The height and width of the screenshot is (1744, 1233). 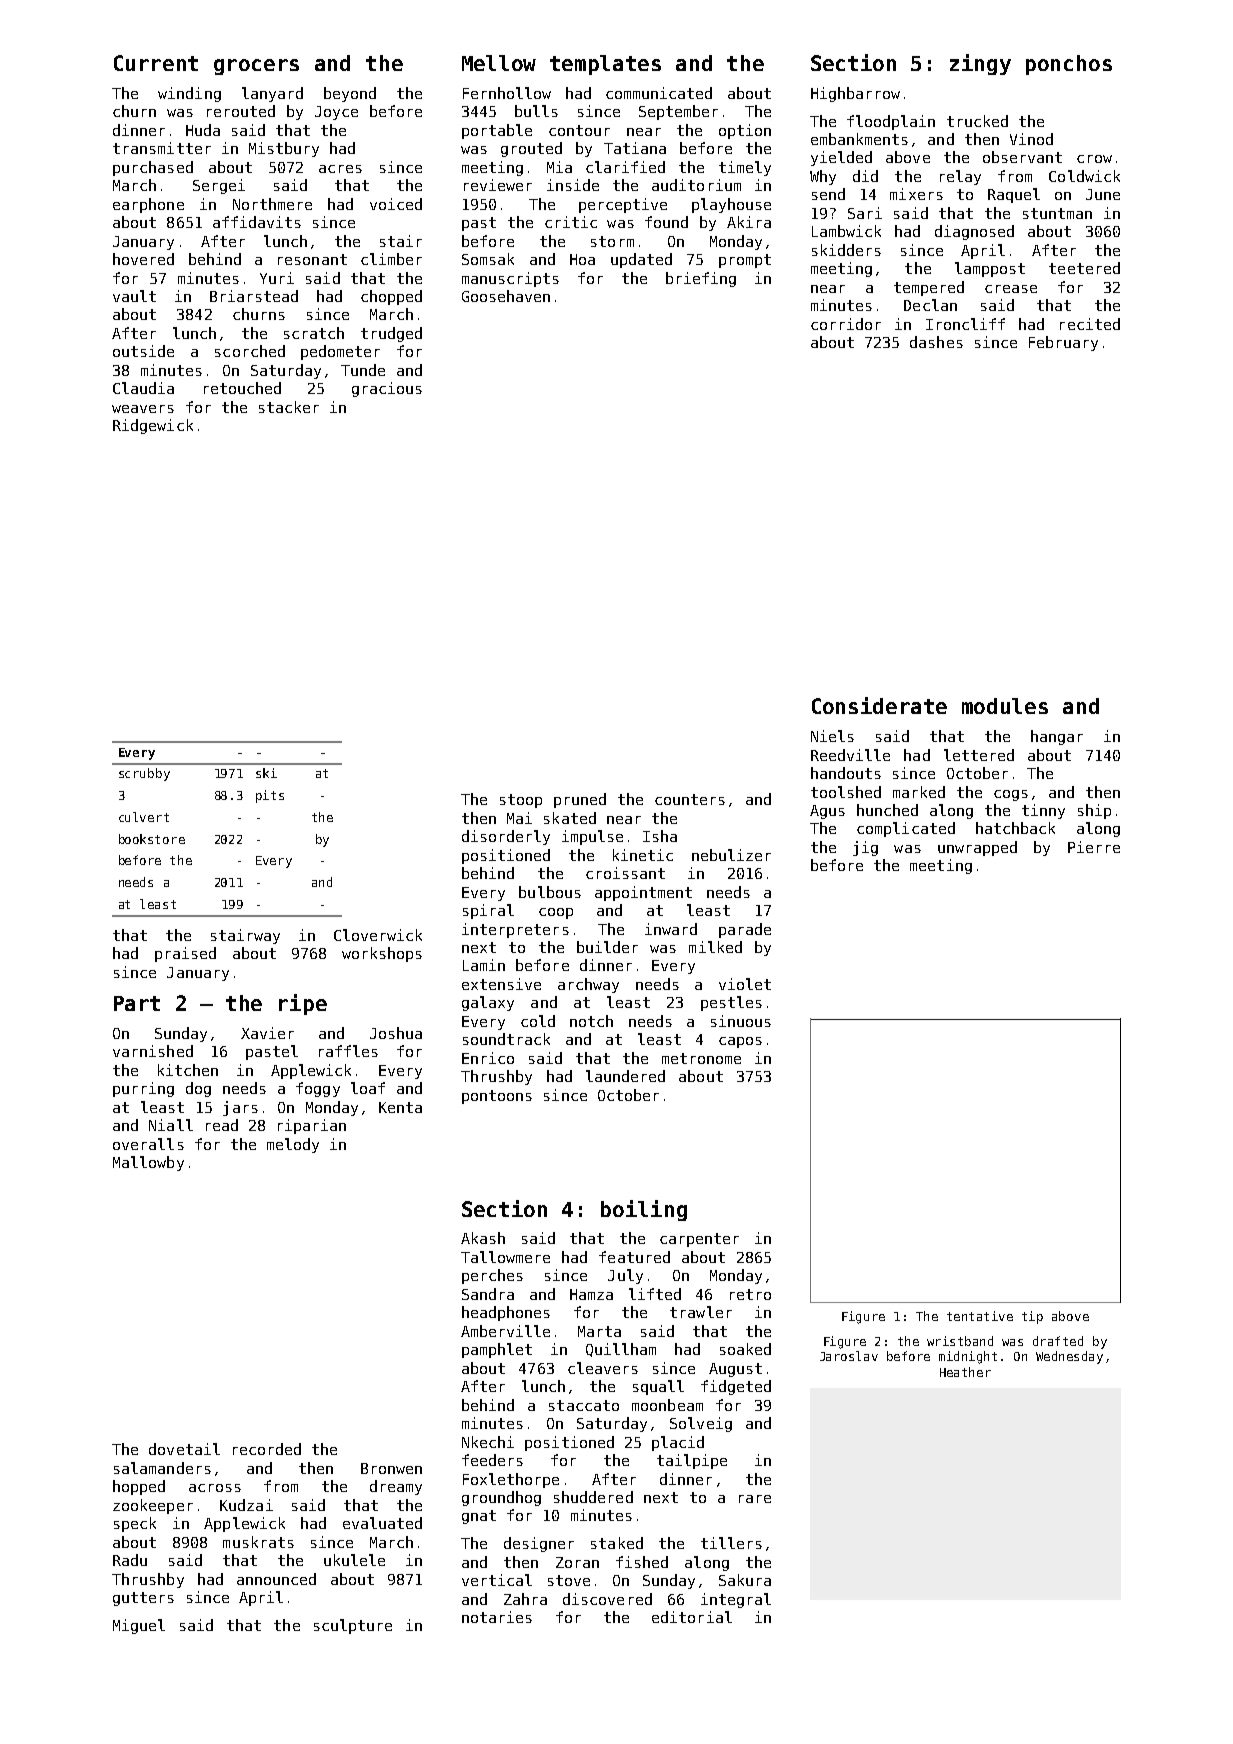 I want to click on February, so click(x=1063, y=343).
